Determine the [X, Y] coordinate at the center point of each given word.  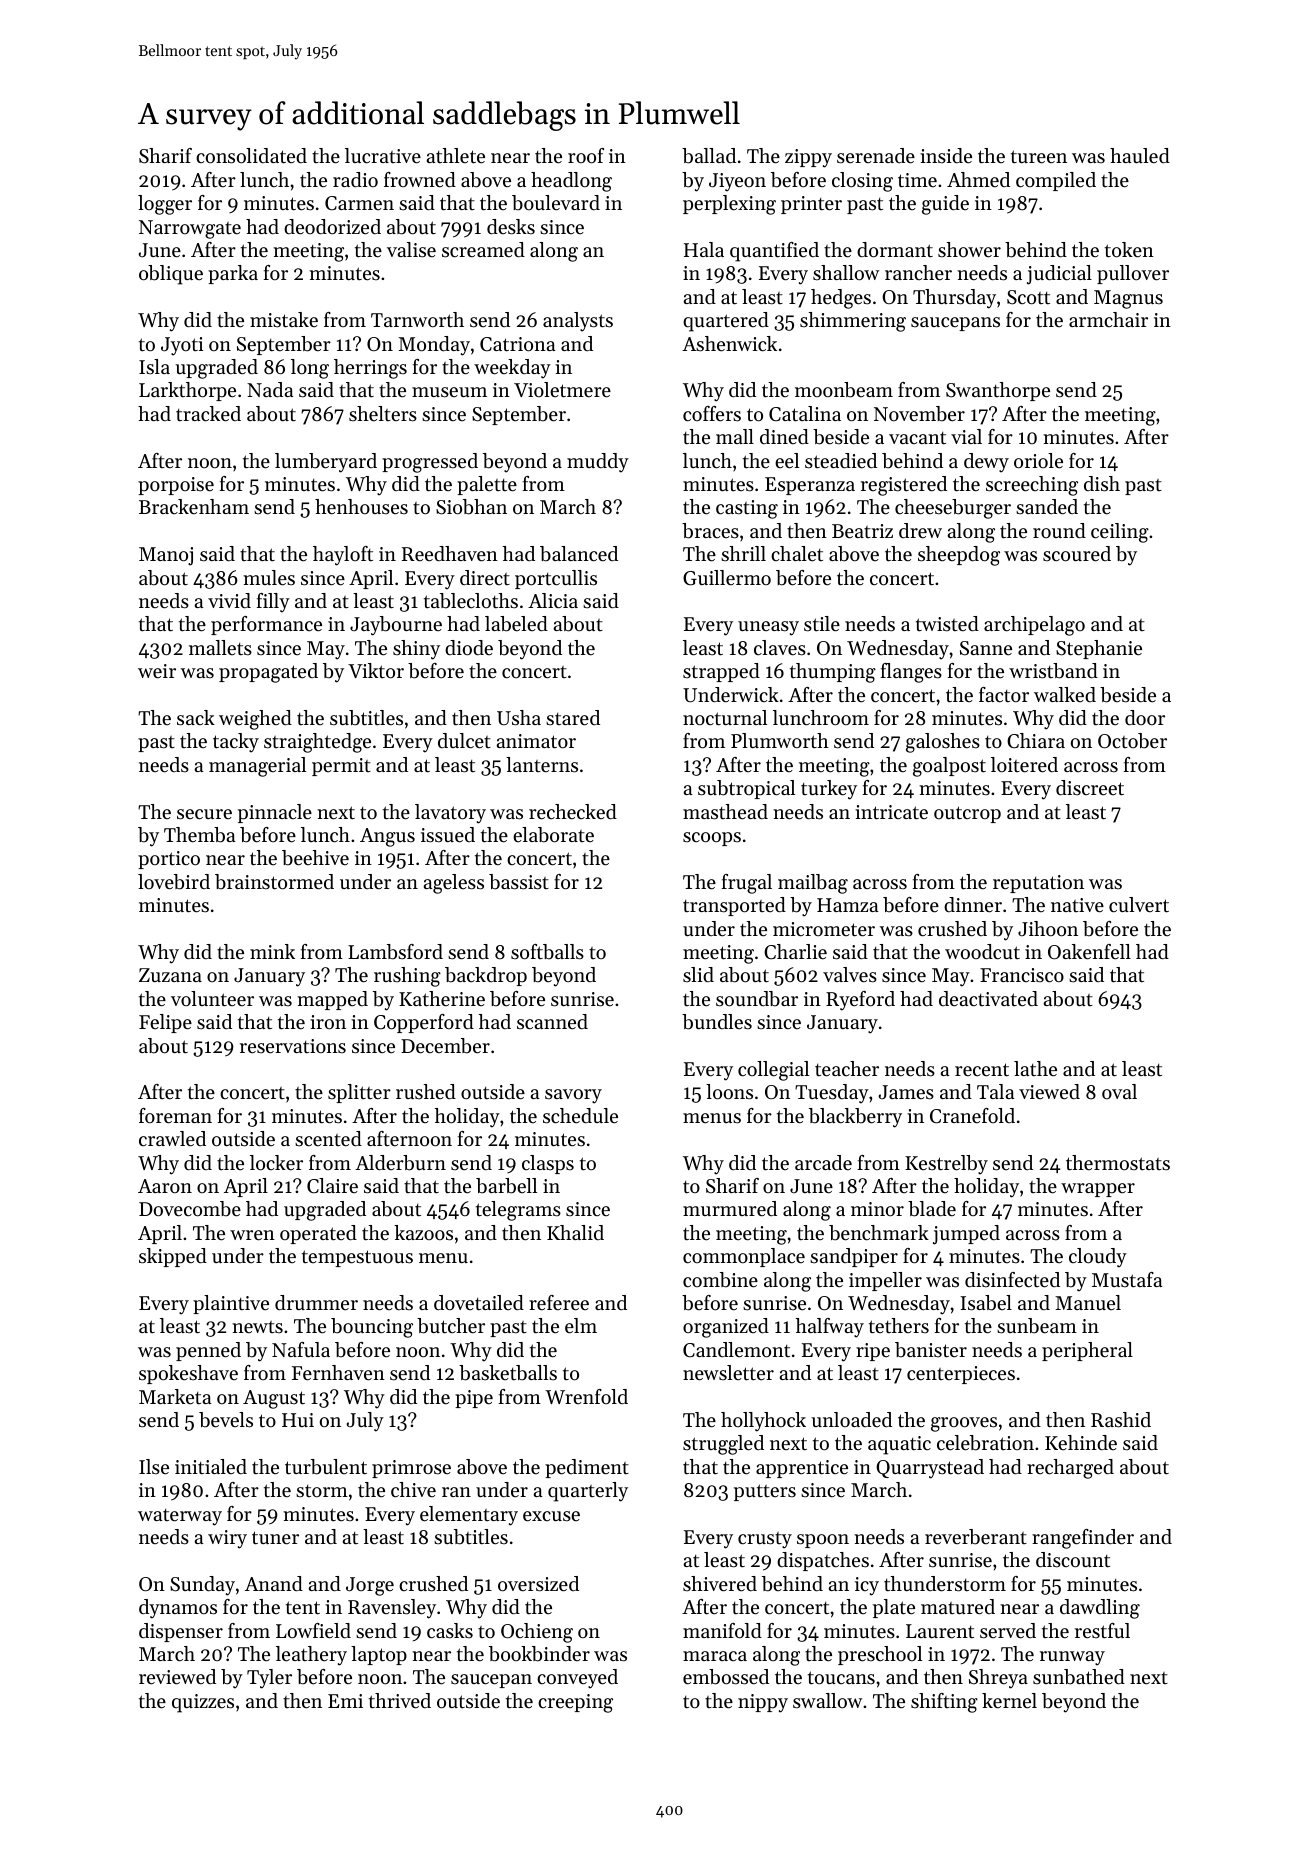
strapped [721, 672]
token [1129, 250]
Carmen [359, 203]
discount [1073, 1560]
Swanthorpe [998, 391]
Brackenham [194, 506]
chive [413, 1490]
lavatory [450, 814]
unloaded [851, 1419]
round [1059, 530]
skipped [173, 1257]
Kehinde [1081, 1442]
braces [710, 531]
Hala [704, 249]
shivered [720, 1584]
